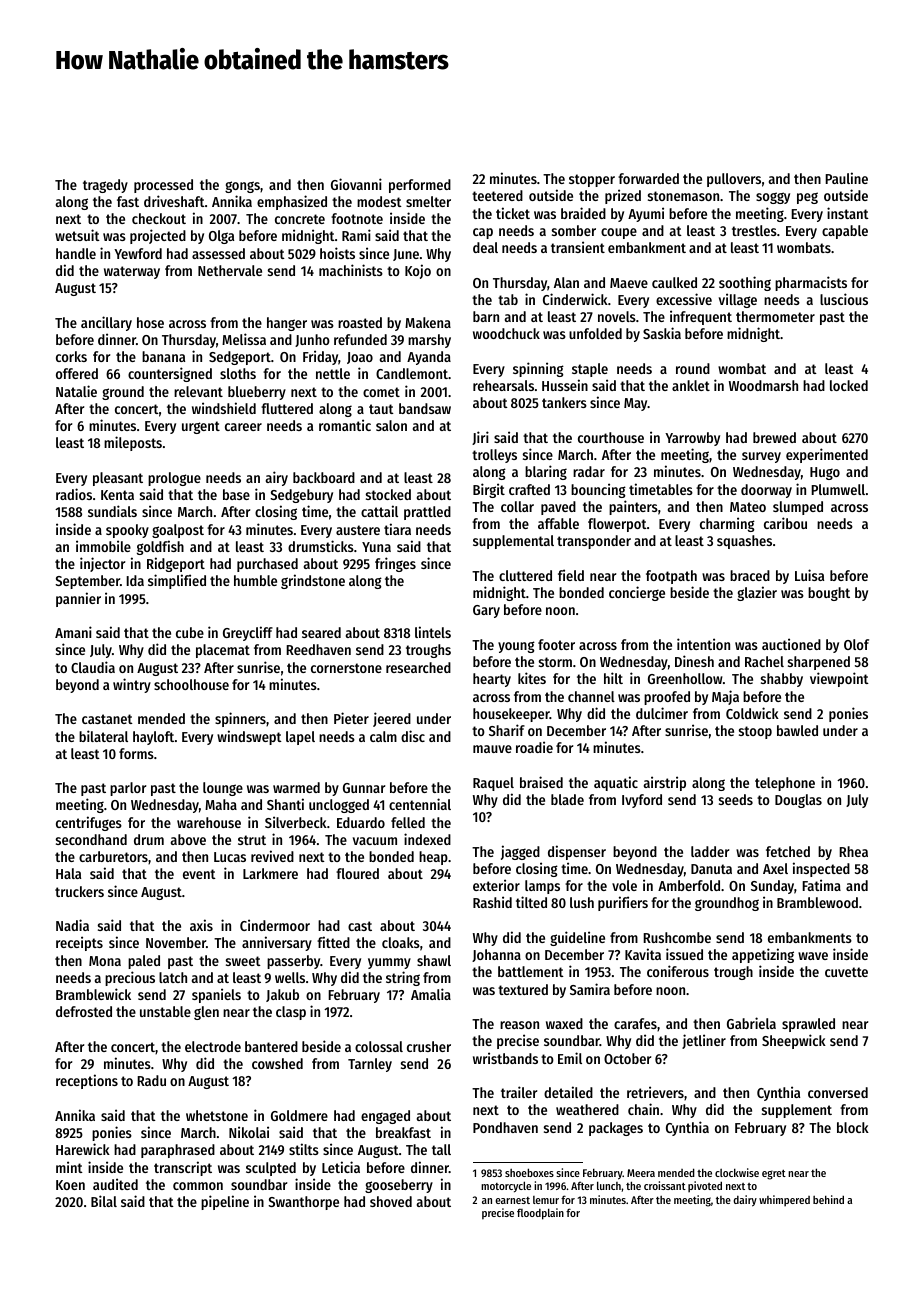  Describe the element at coordinates (734, 180) in the screenshot. I see `pullovers` at that location.
